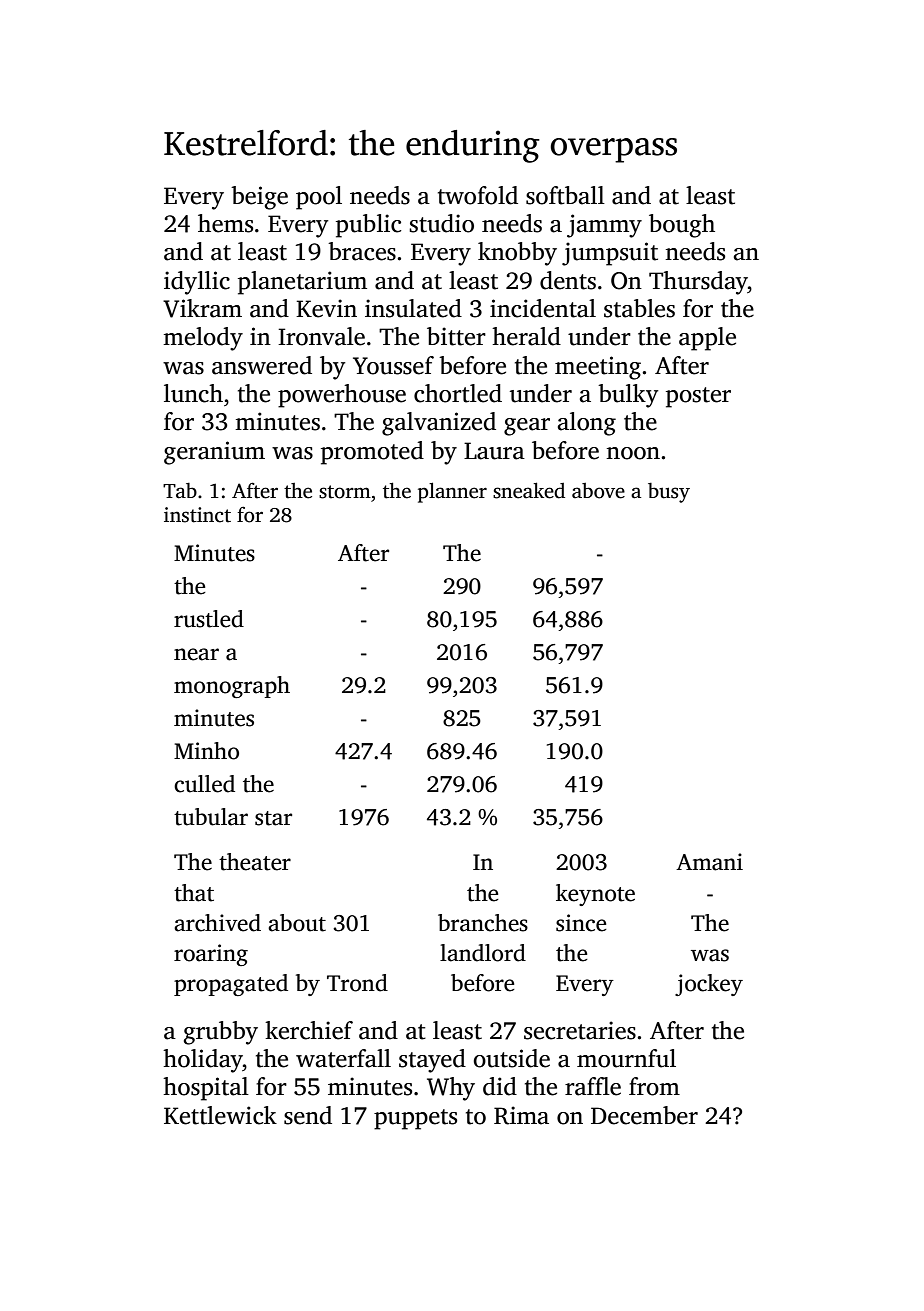  Describe the element at coordinates (220, 1115) in the image. I see `Kettlewick` at that location.
